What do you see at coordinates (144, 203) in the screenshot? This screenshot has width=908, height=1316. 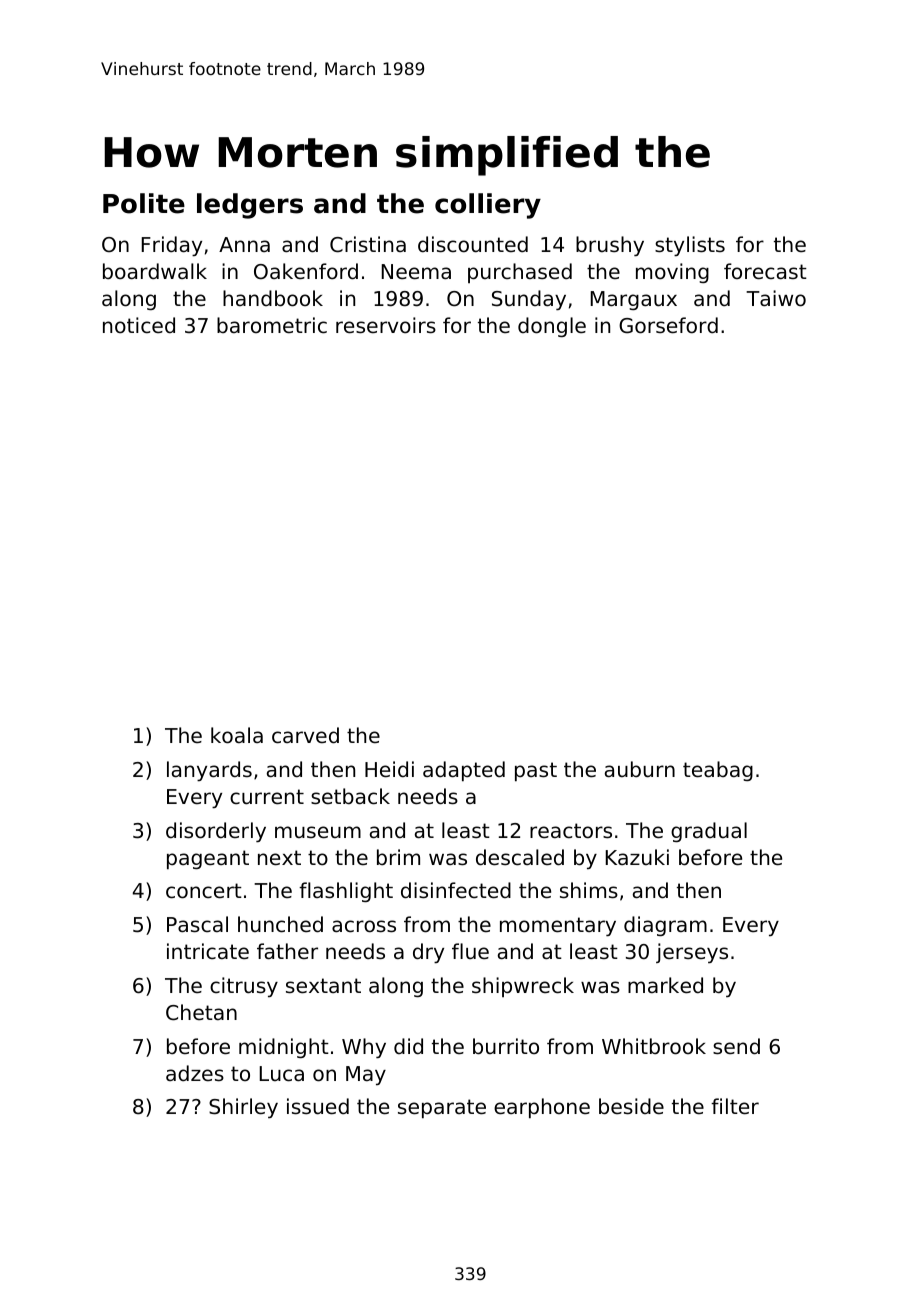 I see `Polite` at bounding box center [144, 203].
